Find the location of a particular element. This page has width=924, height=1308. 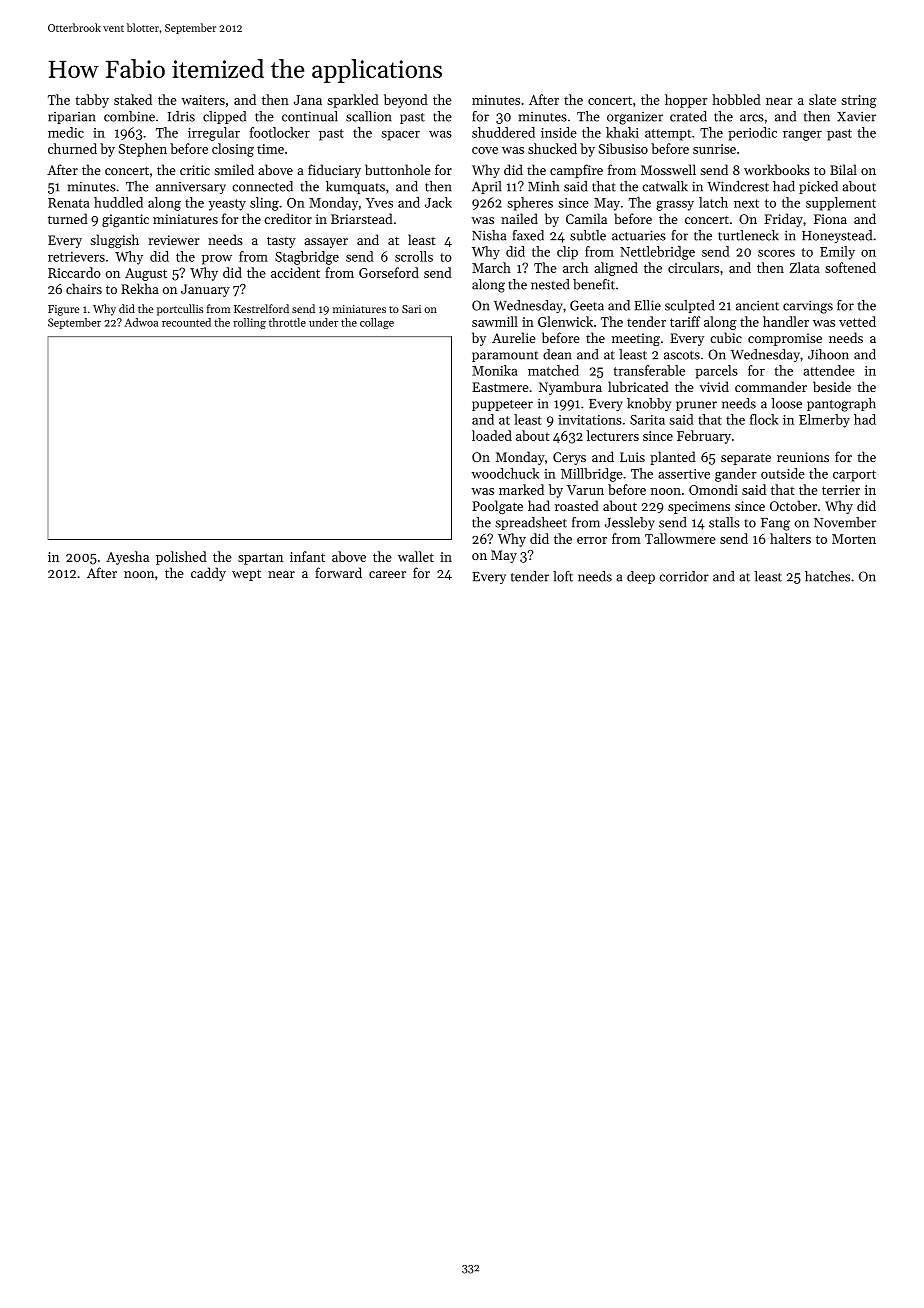

assertive is located at coordinates (684, 474).
